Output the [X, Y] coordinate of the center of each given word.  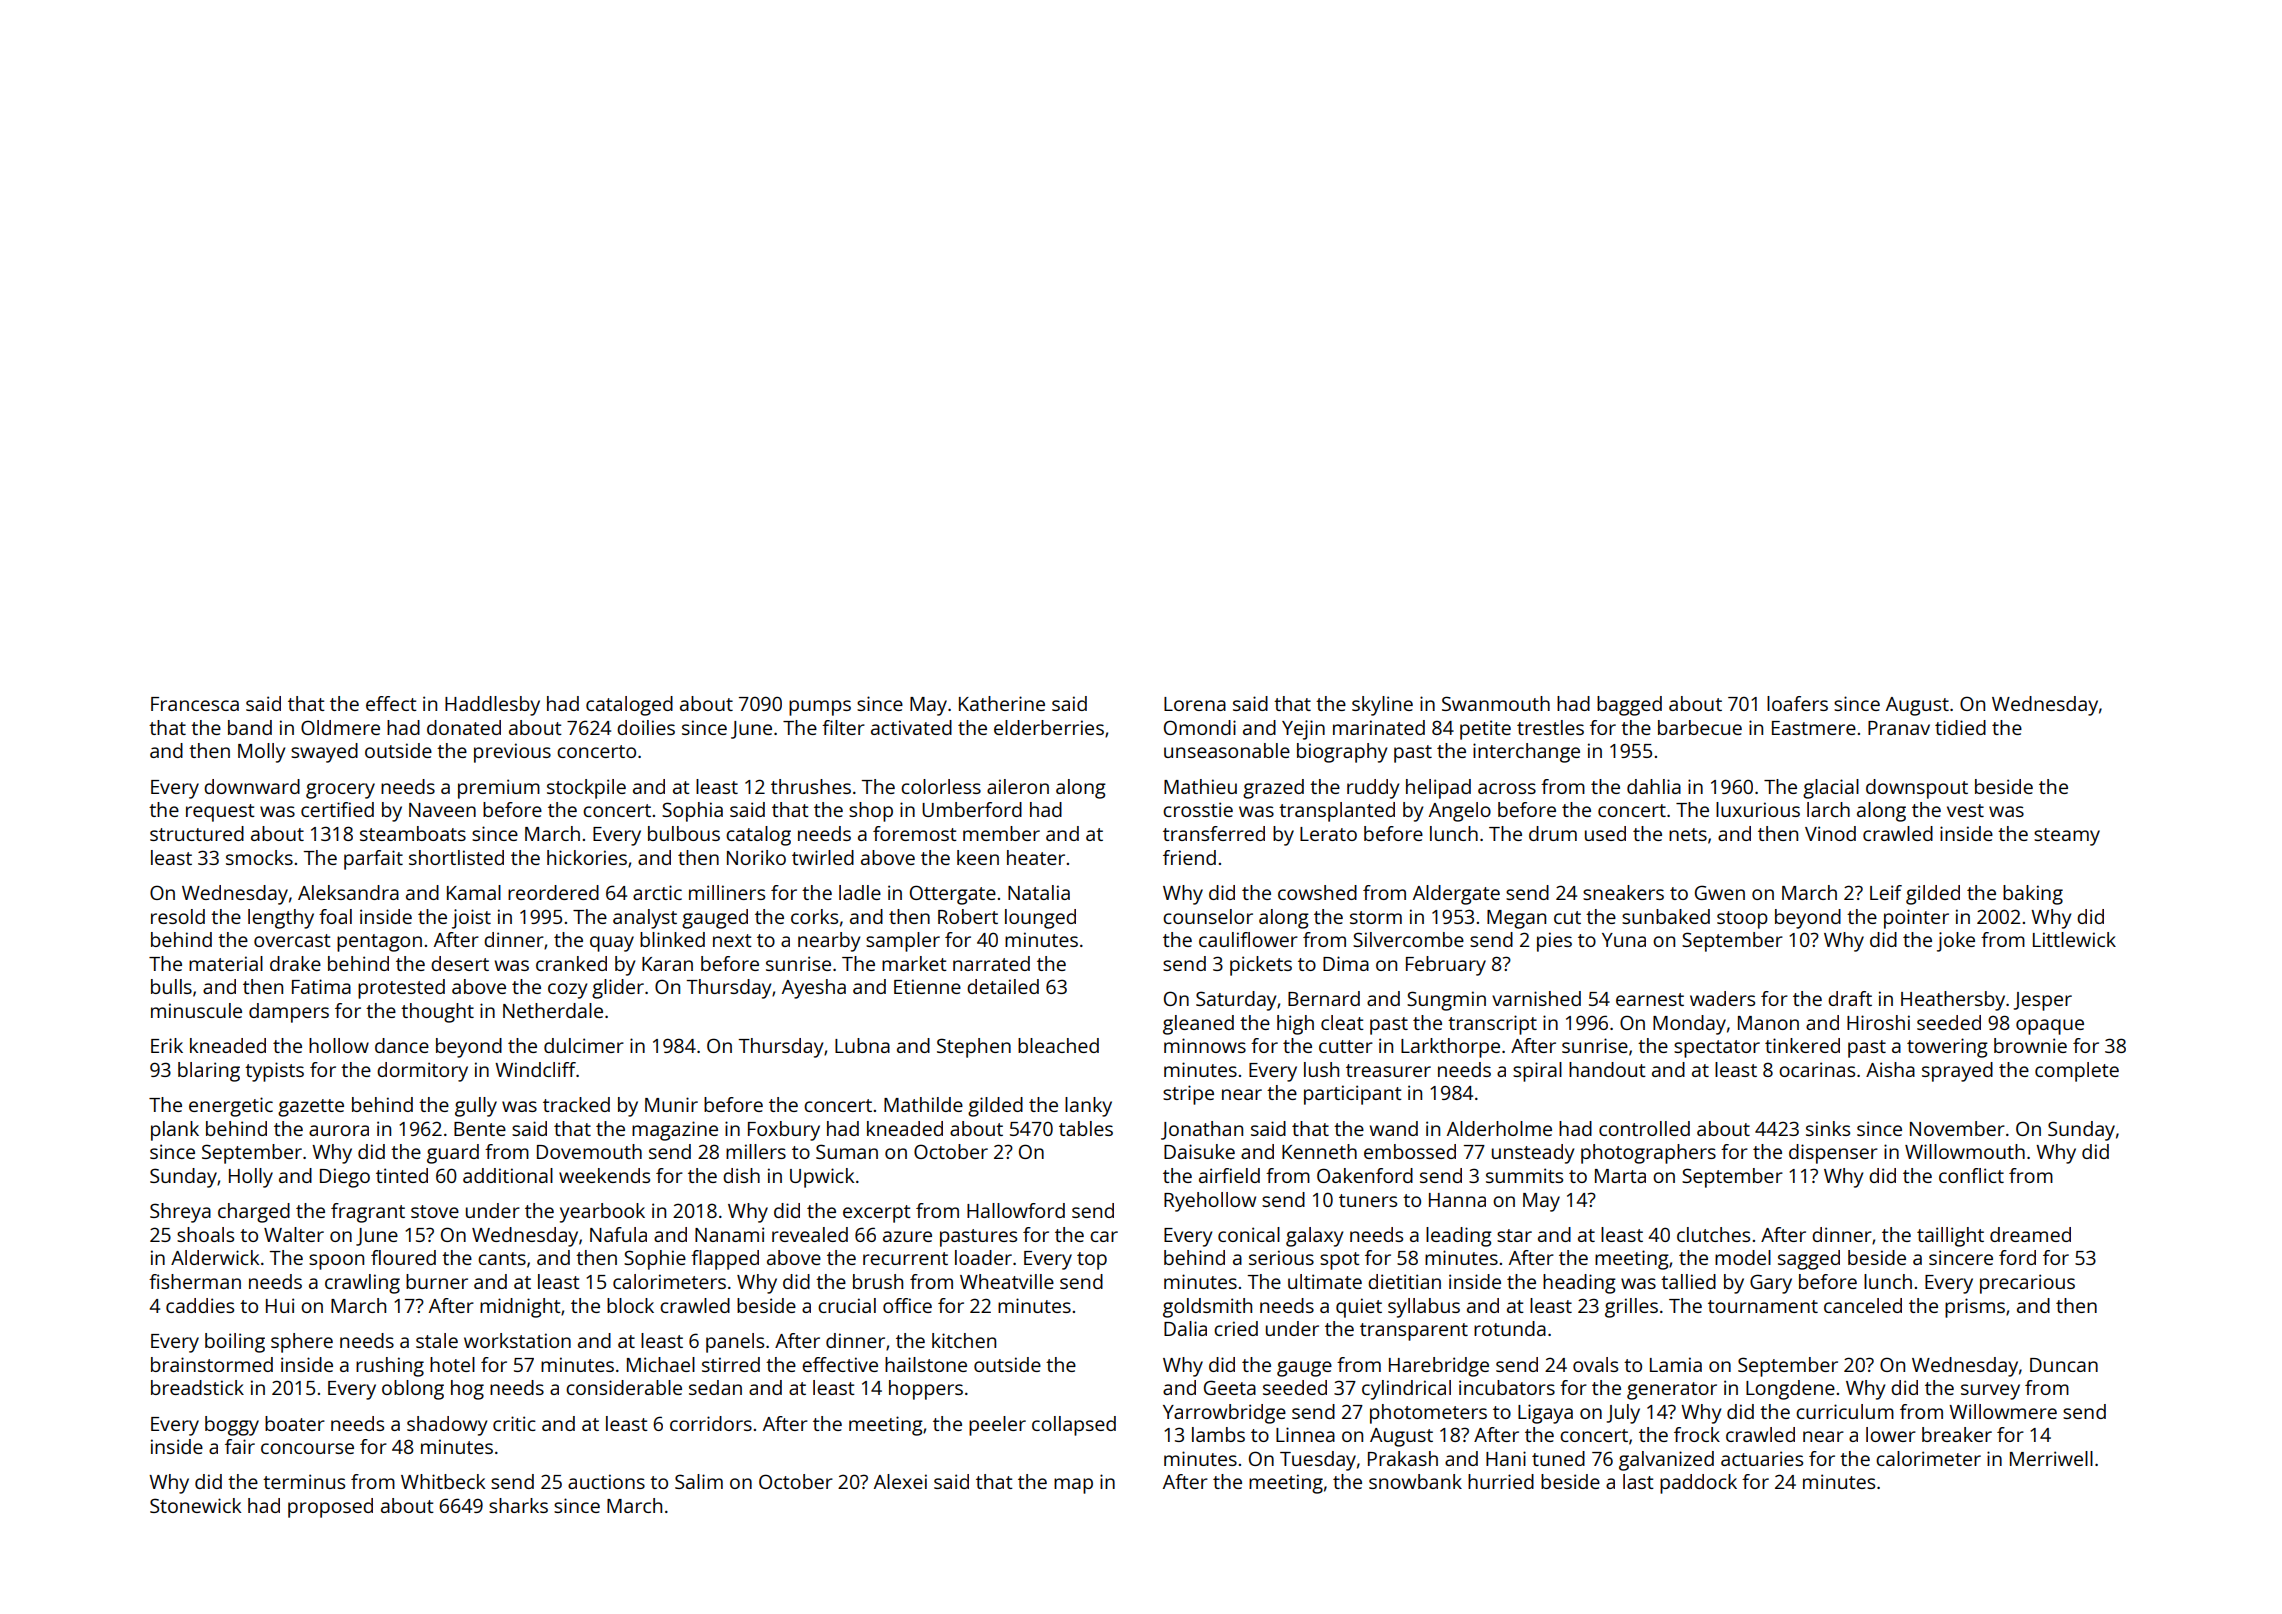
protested [401, 989]
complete [2077, 1072]
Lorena [1195, 704]
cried [1236, 1328]
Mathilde [923, 1104]
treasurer [1388, 1070]
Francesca [195, 704]
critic [514, 1423]
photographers [1648, 1154]
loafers [1797, 703]
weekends [604, 1175]
